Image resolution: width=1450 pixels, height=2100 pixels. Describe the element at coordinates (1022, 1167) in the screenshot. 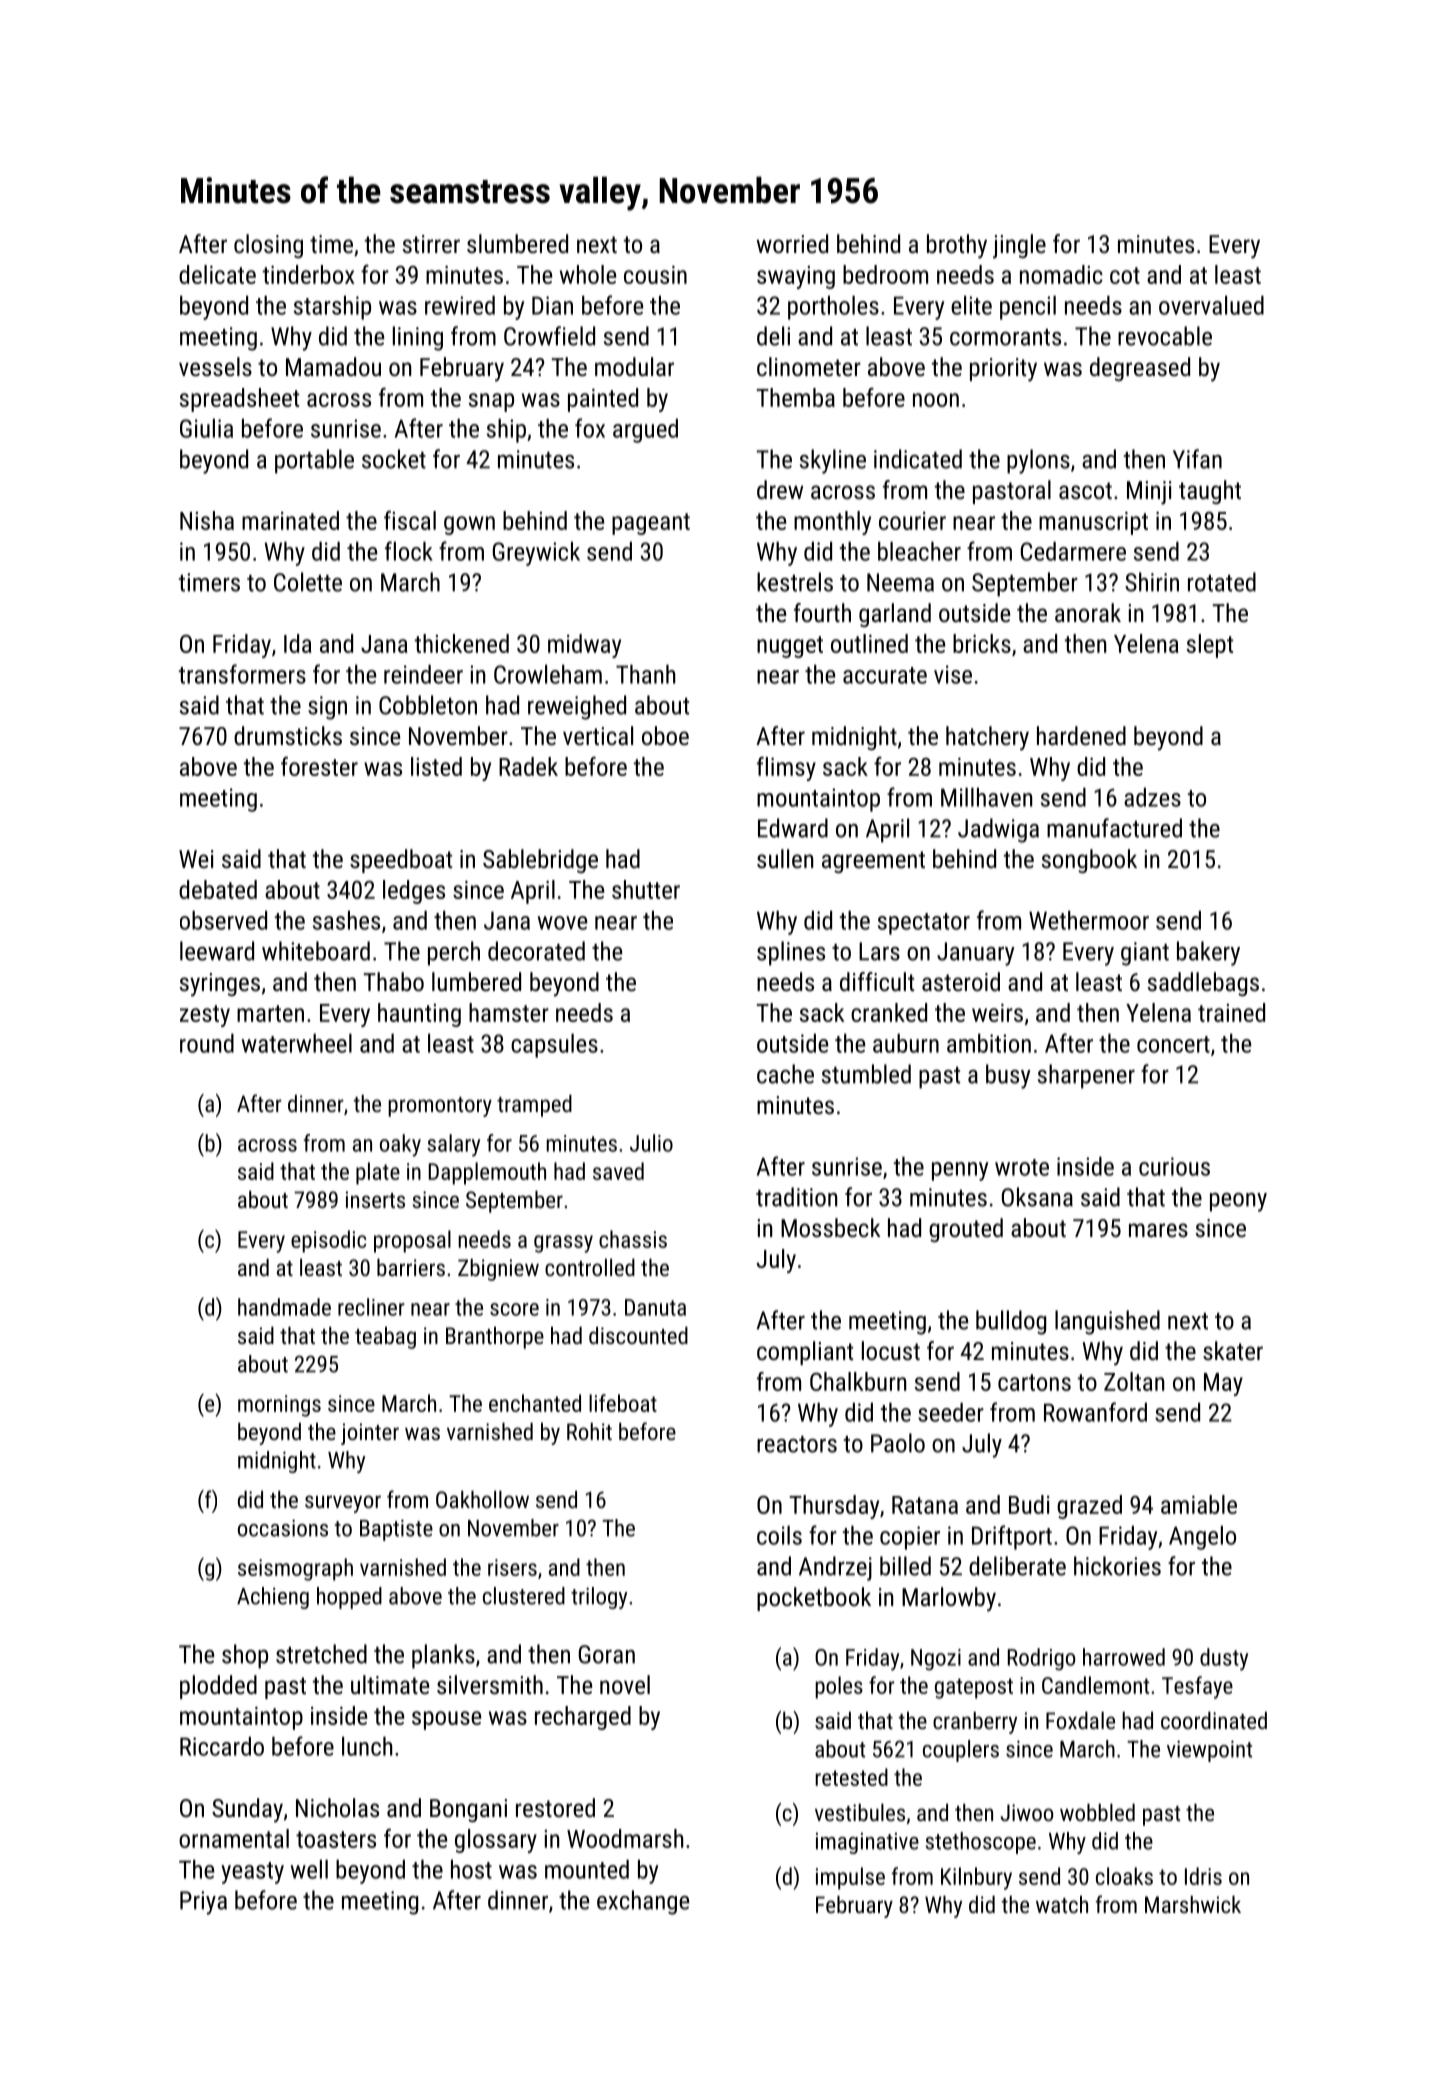

I see `wrote` at that location.
